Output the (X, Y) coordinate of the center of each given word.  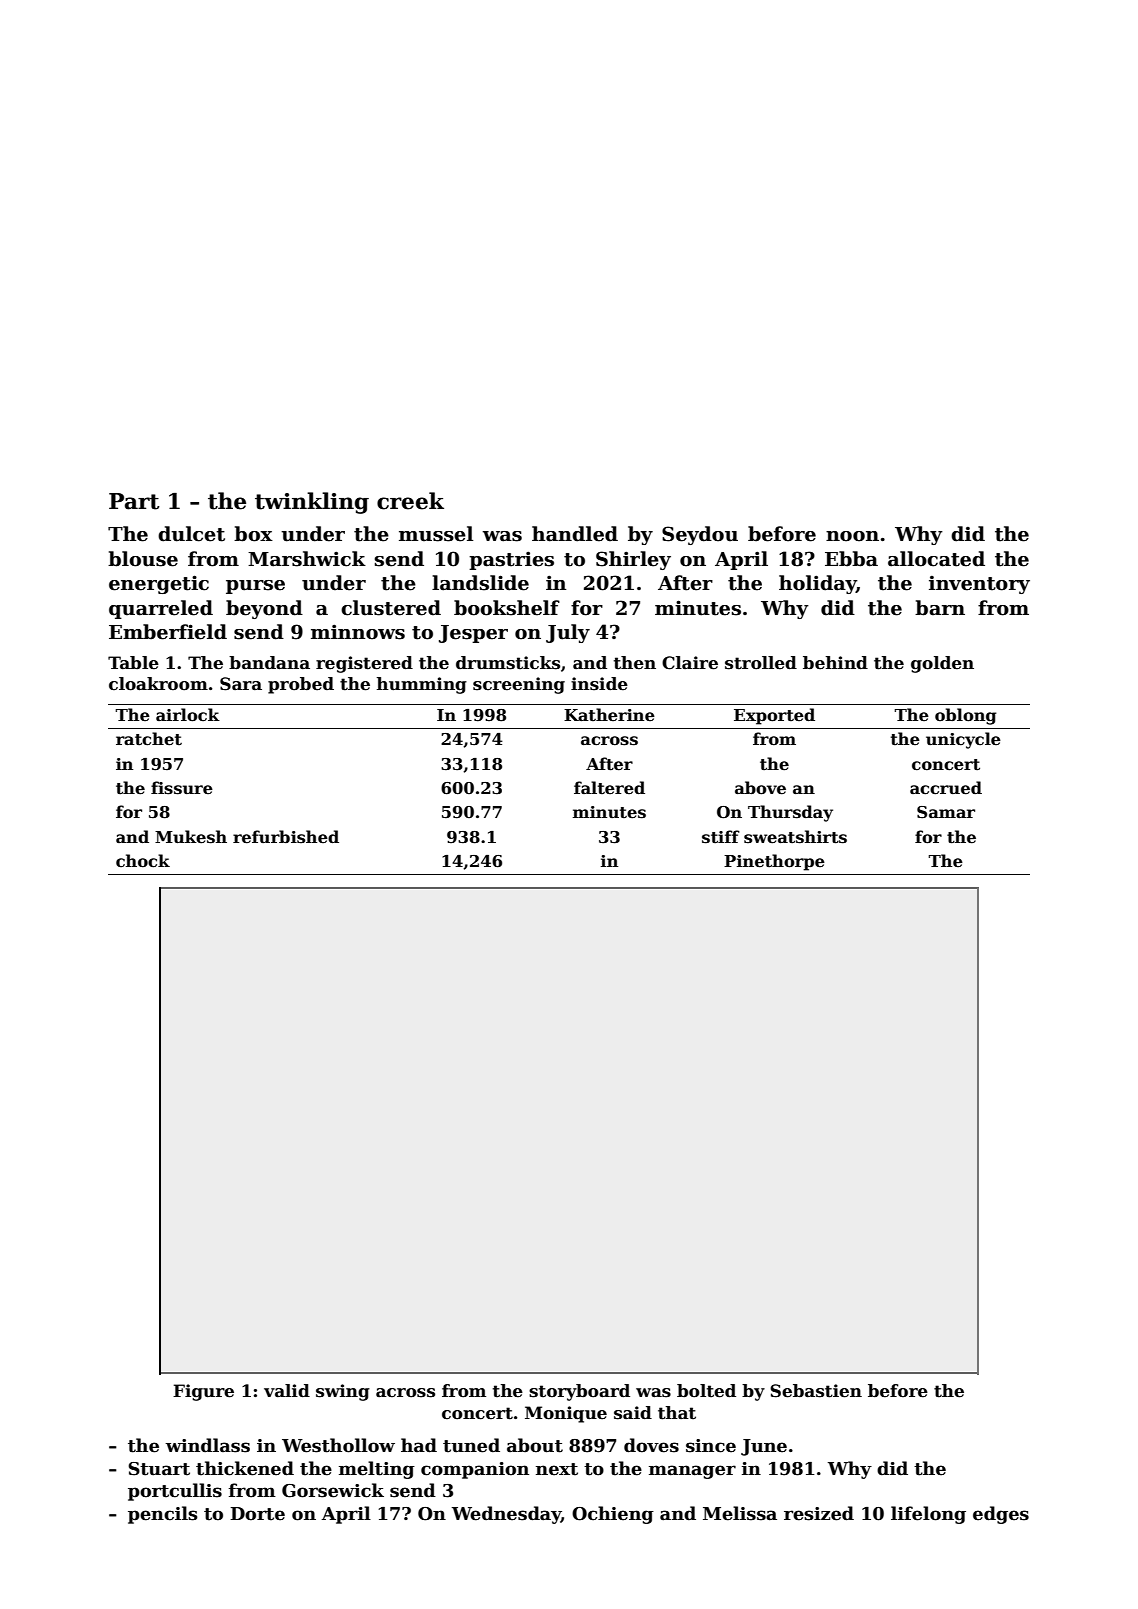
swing (343, 1392)
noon (852, 536)
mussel (436, 534)
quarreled (161, 609)
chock (143, 861)
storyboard (579, 1392)
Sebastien (816, 1391)
